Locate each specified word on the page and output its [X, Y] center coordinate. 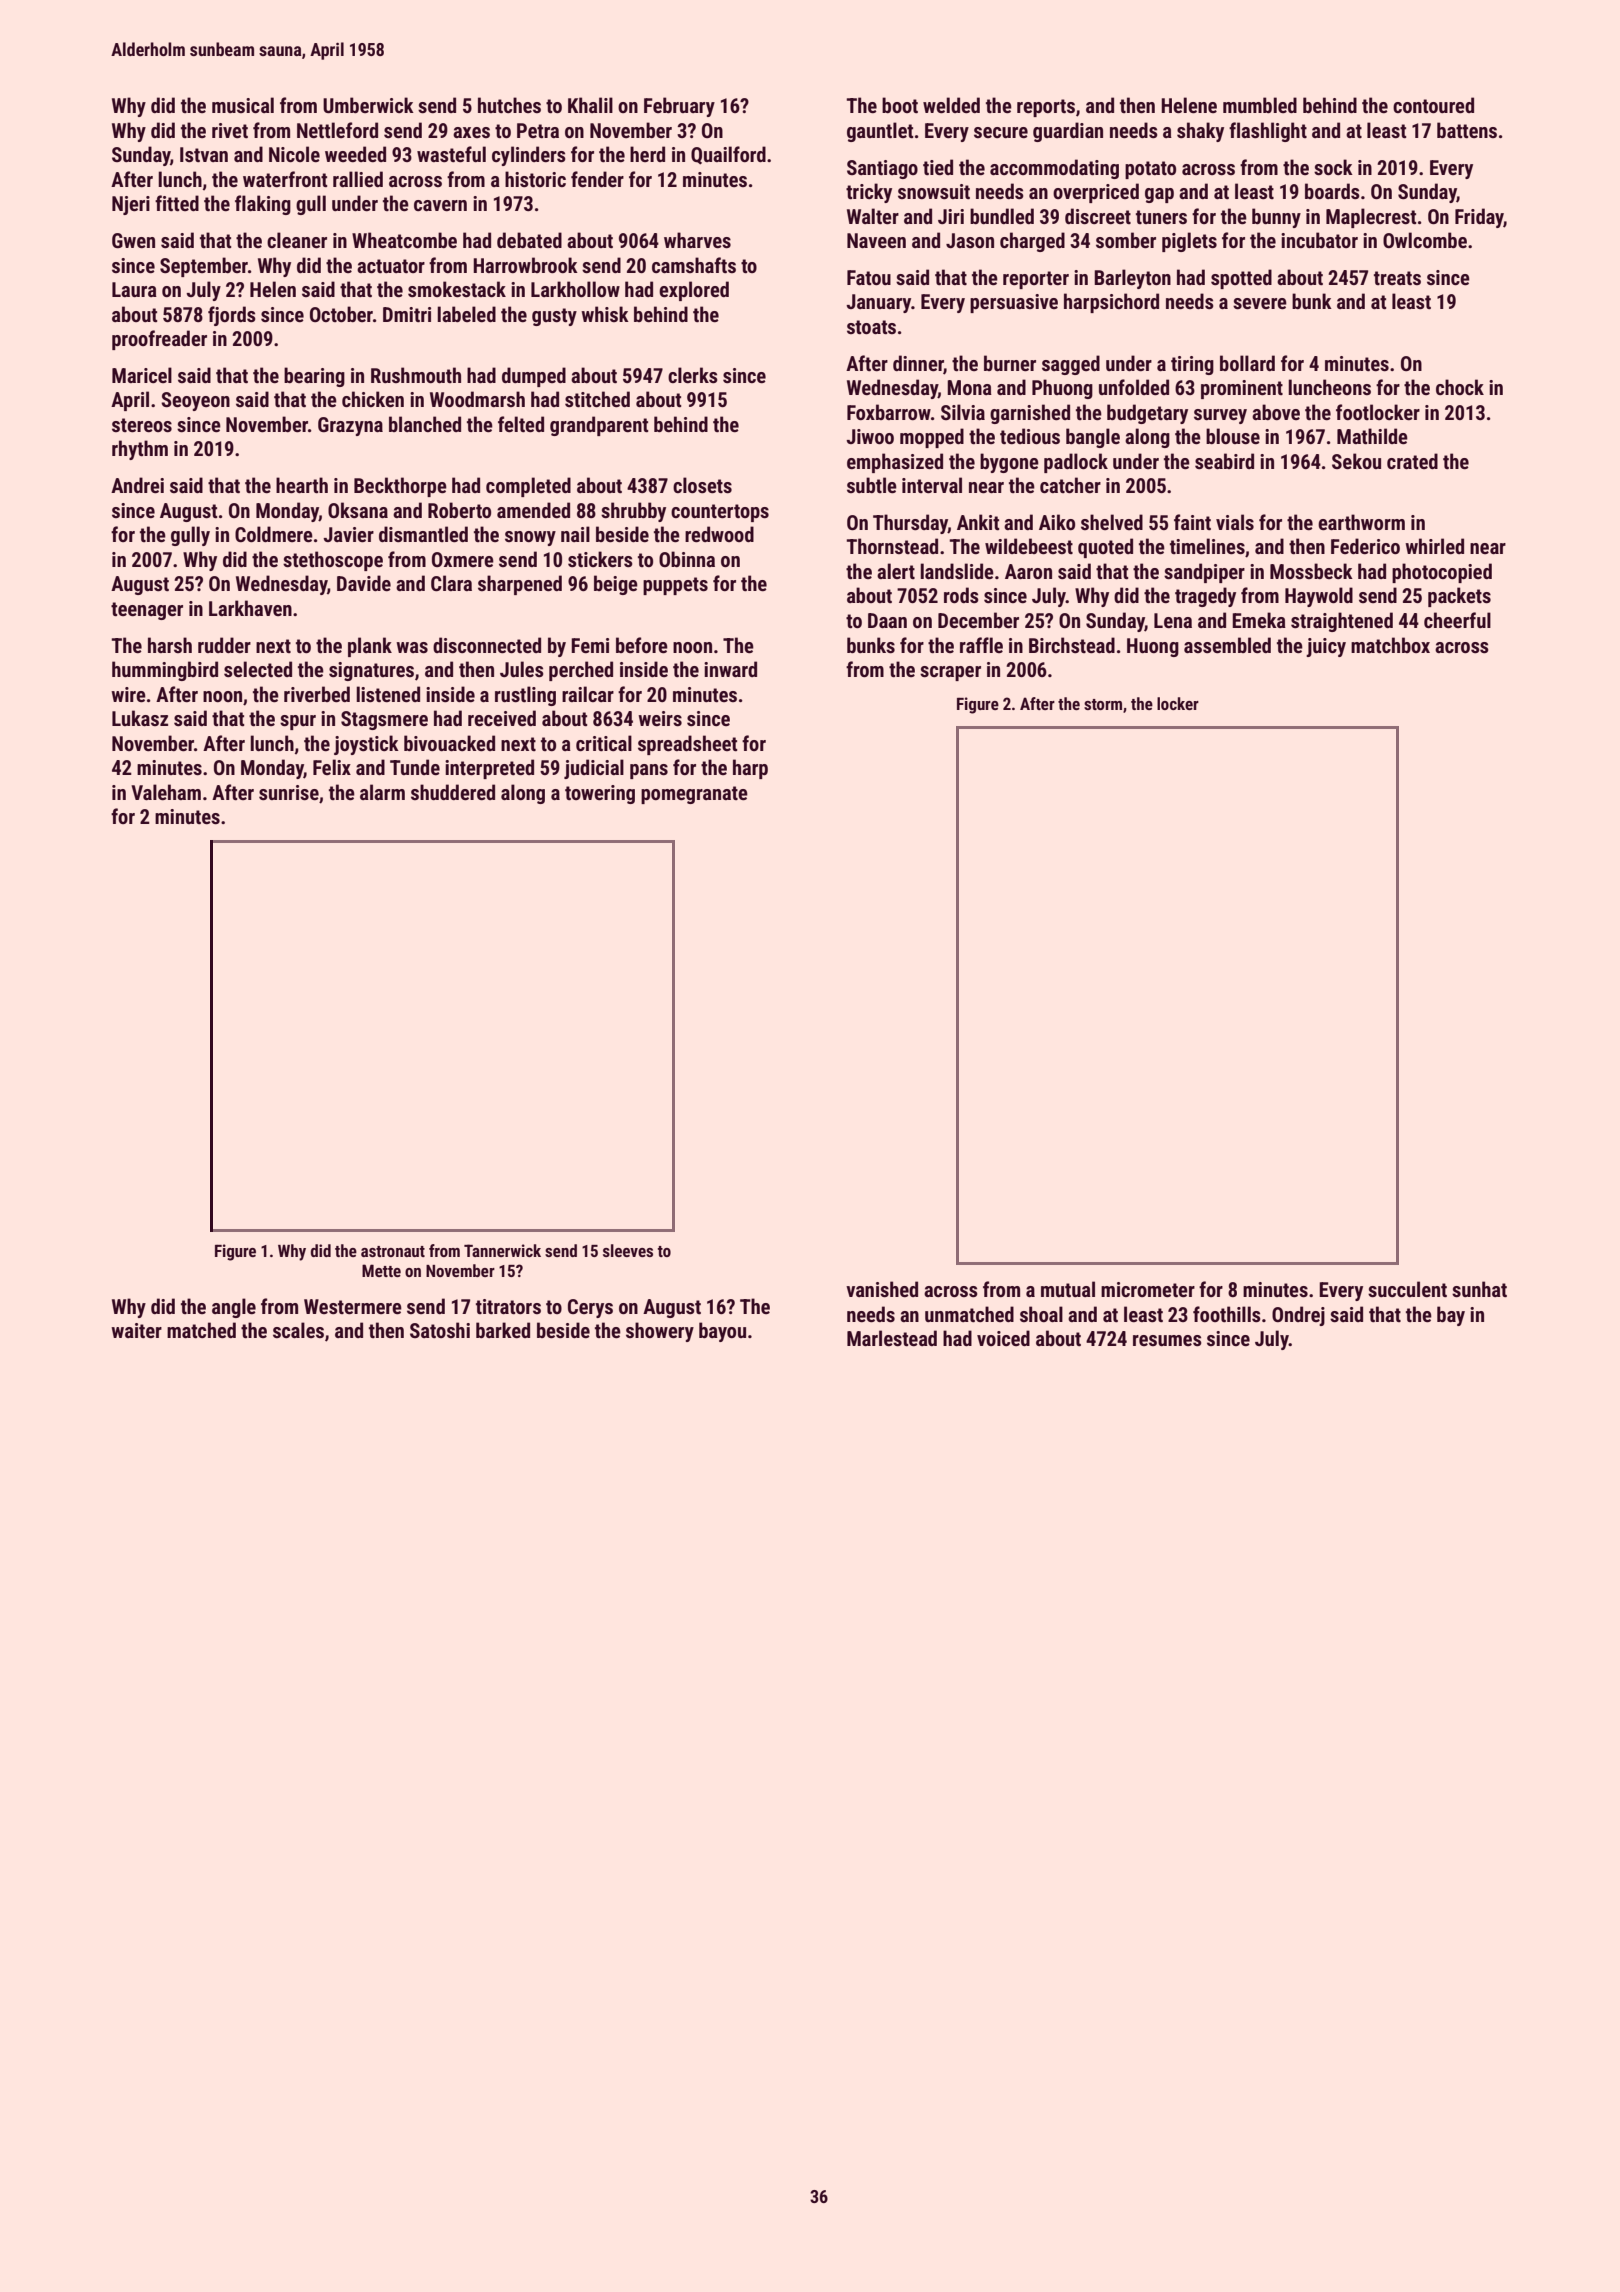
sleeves [628, 1250]
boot [900, 105]
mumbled [1260, 105]
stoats [871, 327]
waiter [136, 1330]
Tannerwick [502, 1250]
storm [1103, 704]
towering [600, 794]
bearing [314, 377]
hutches [509, 105]
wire [128, 694]
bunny [1276, 218]
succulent [1407, 1289]
